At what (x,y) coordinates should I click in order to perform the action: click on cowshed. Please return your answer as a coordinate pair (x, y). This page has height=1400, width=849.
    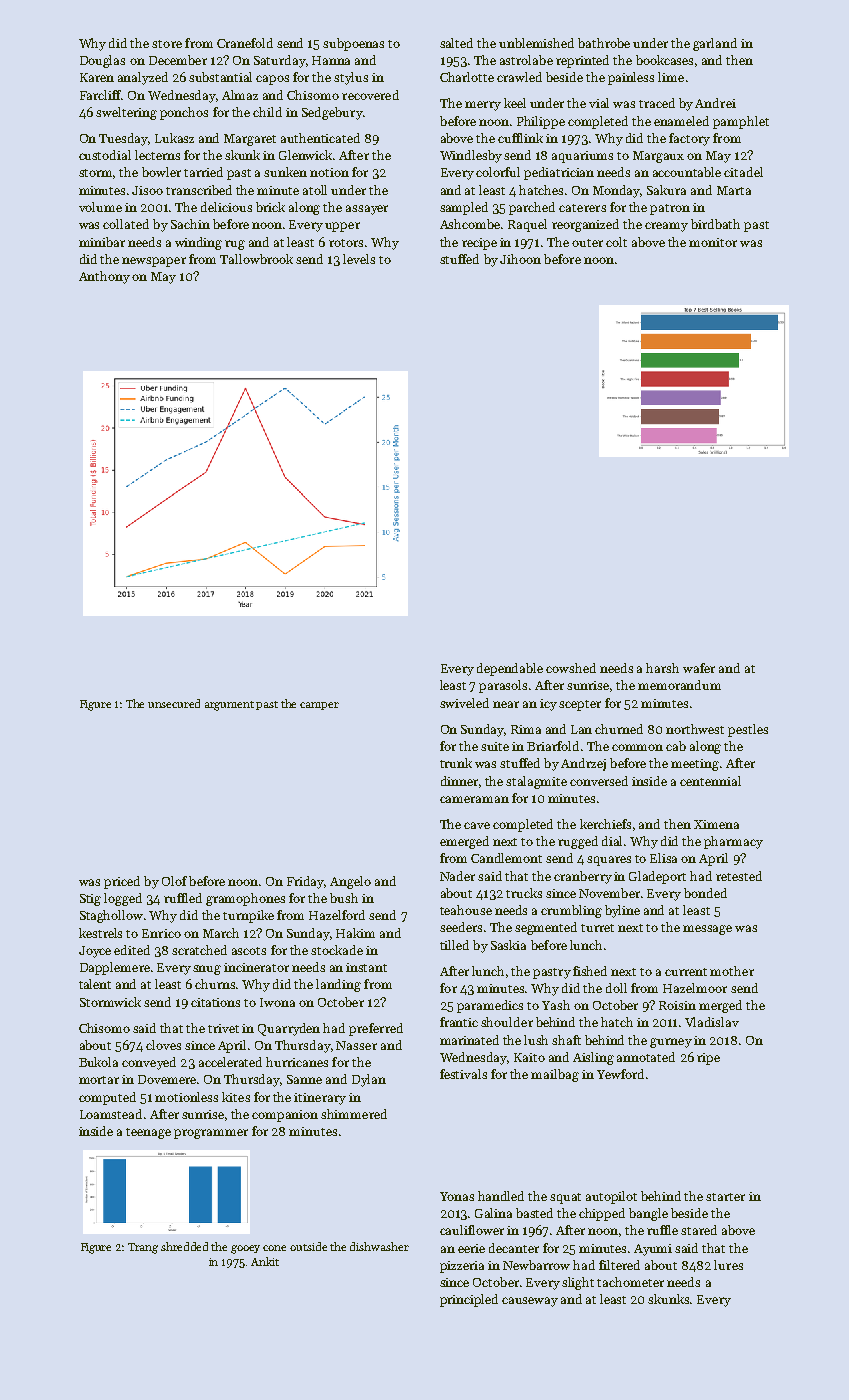
    Looking at the image, I should click on (571, 668).
